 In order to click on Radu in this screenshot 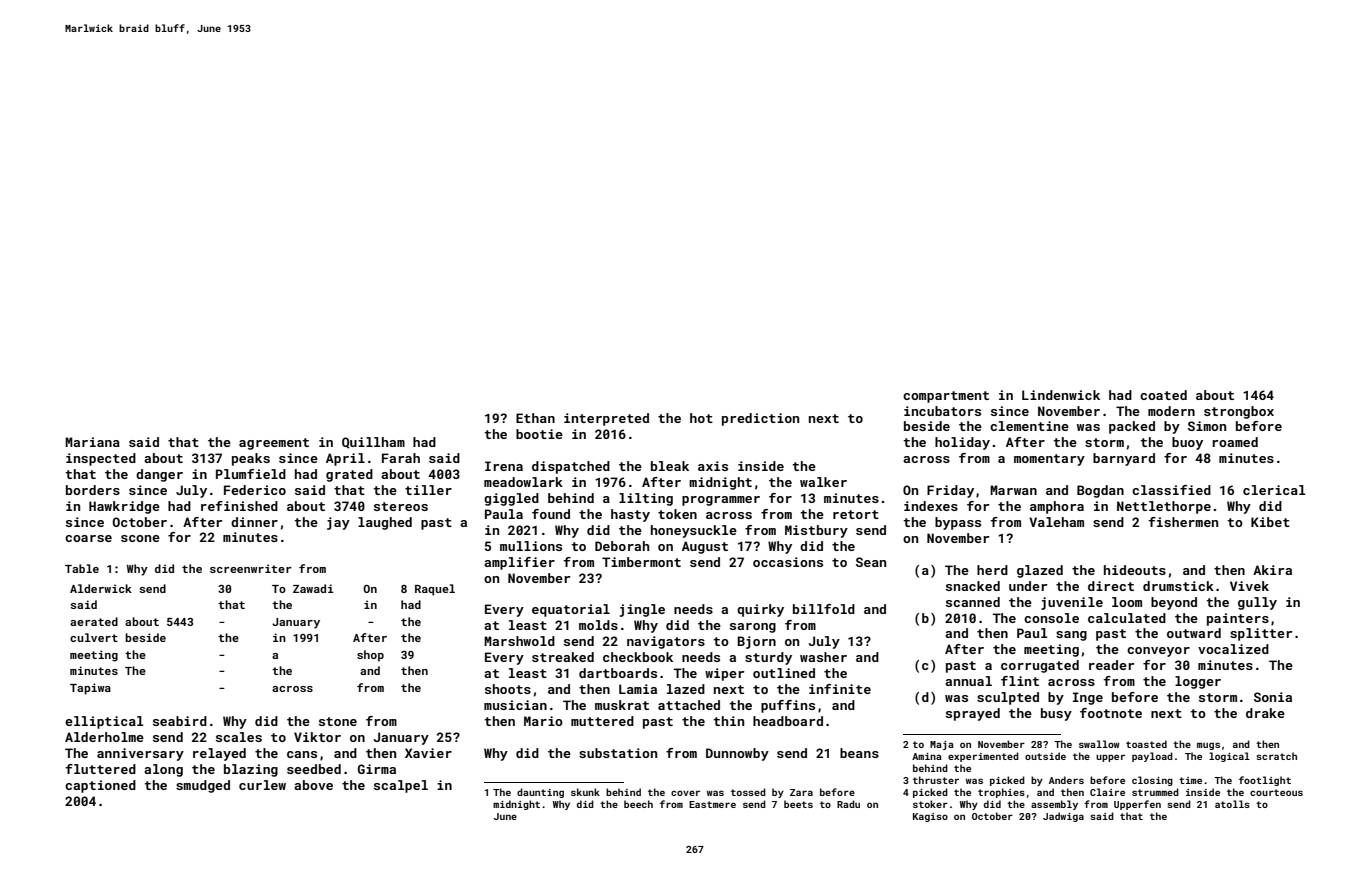, I will do `click(848, 804)`.
